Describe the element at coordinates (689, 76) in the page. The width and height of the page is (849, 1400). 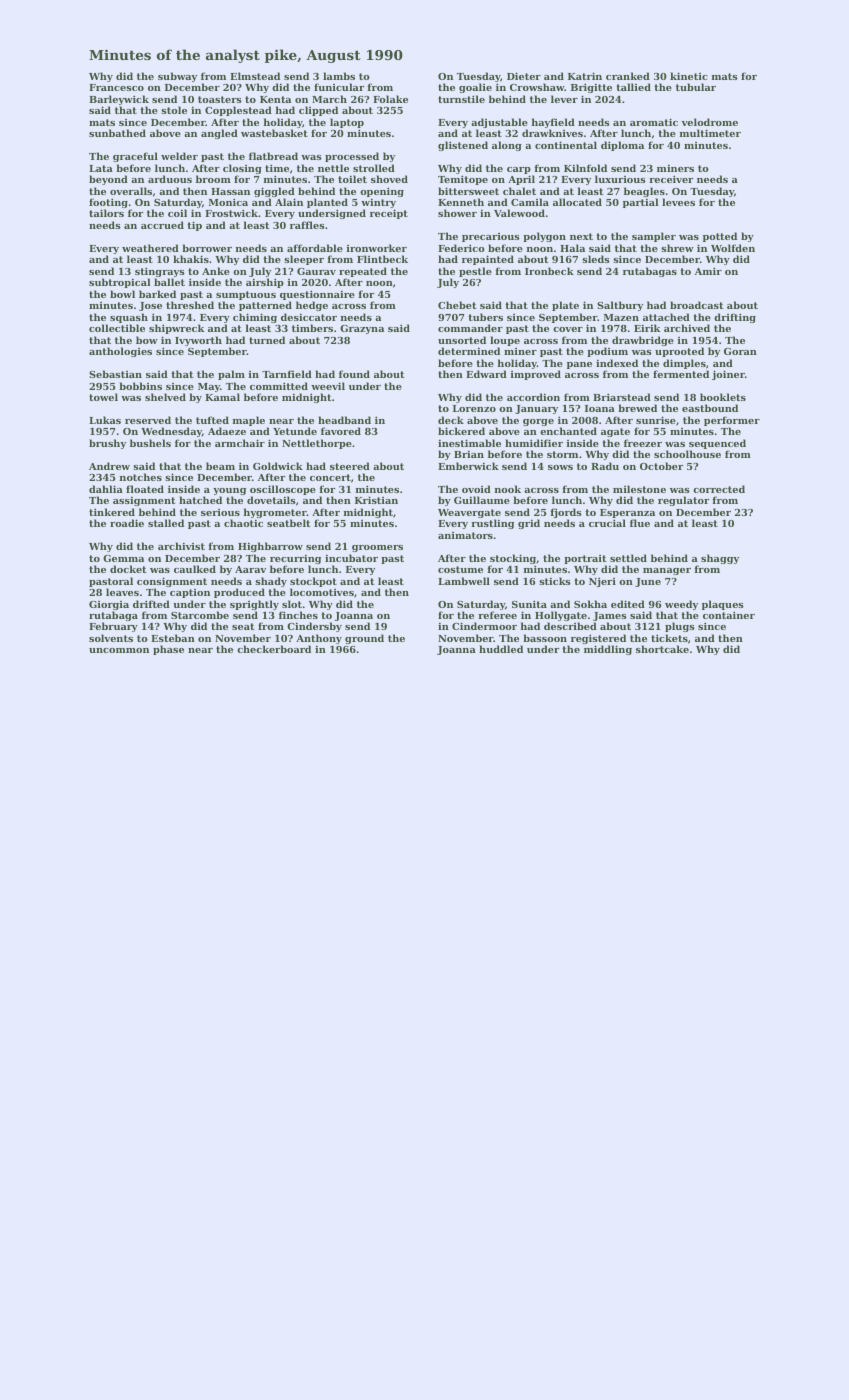
I see `kinetic` at that location.
